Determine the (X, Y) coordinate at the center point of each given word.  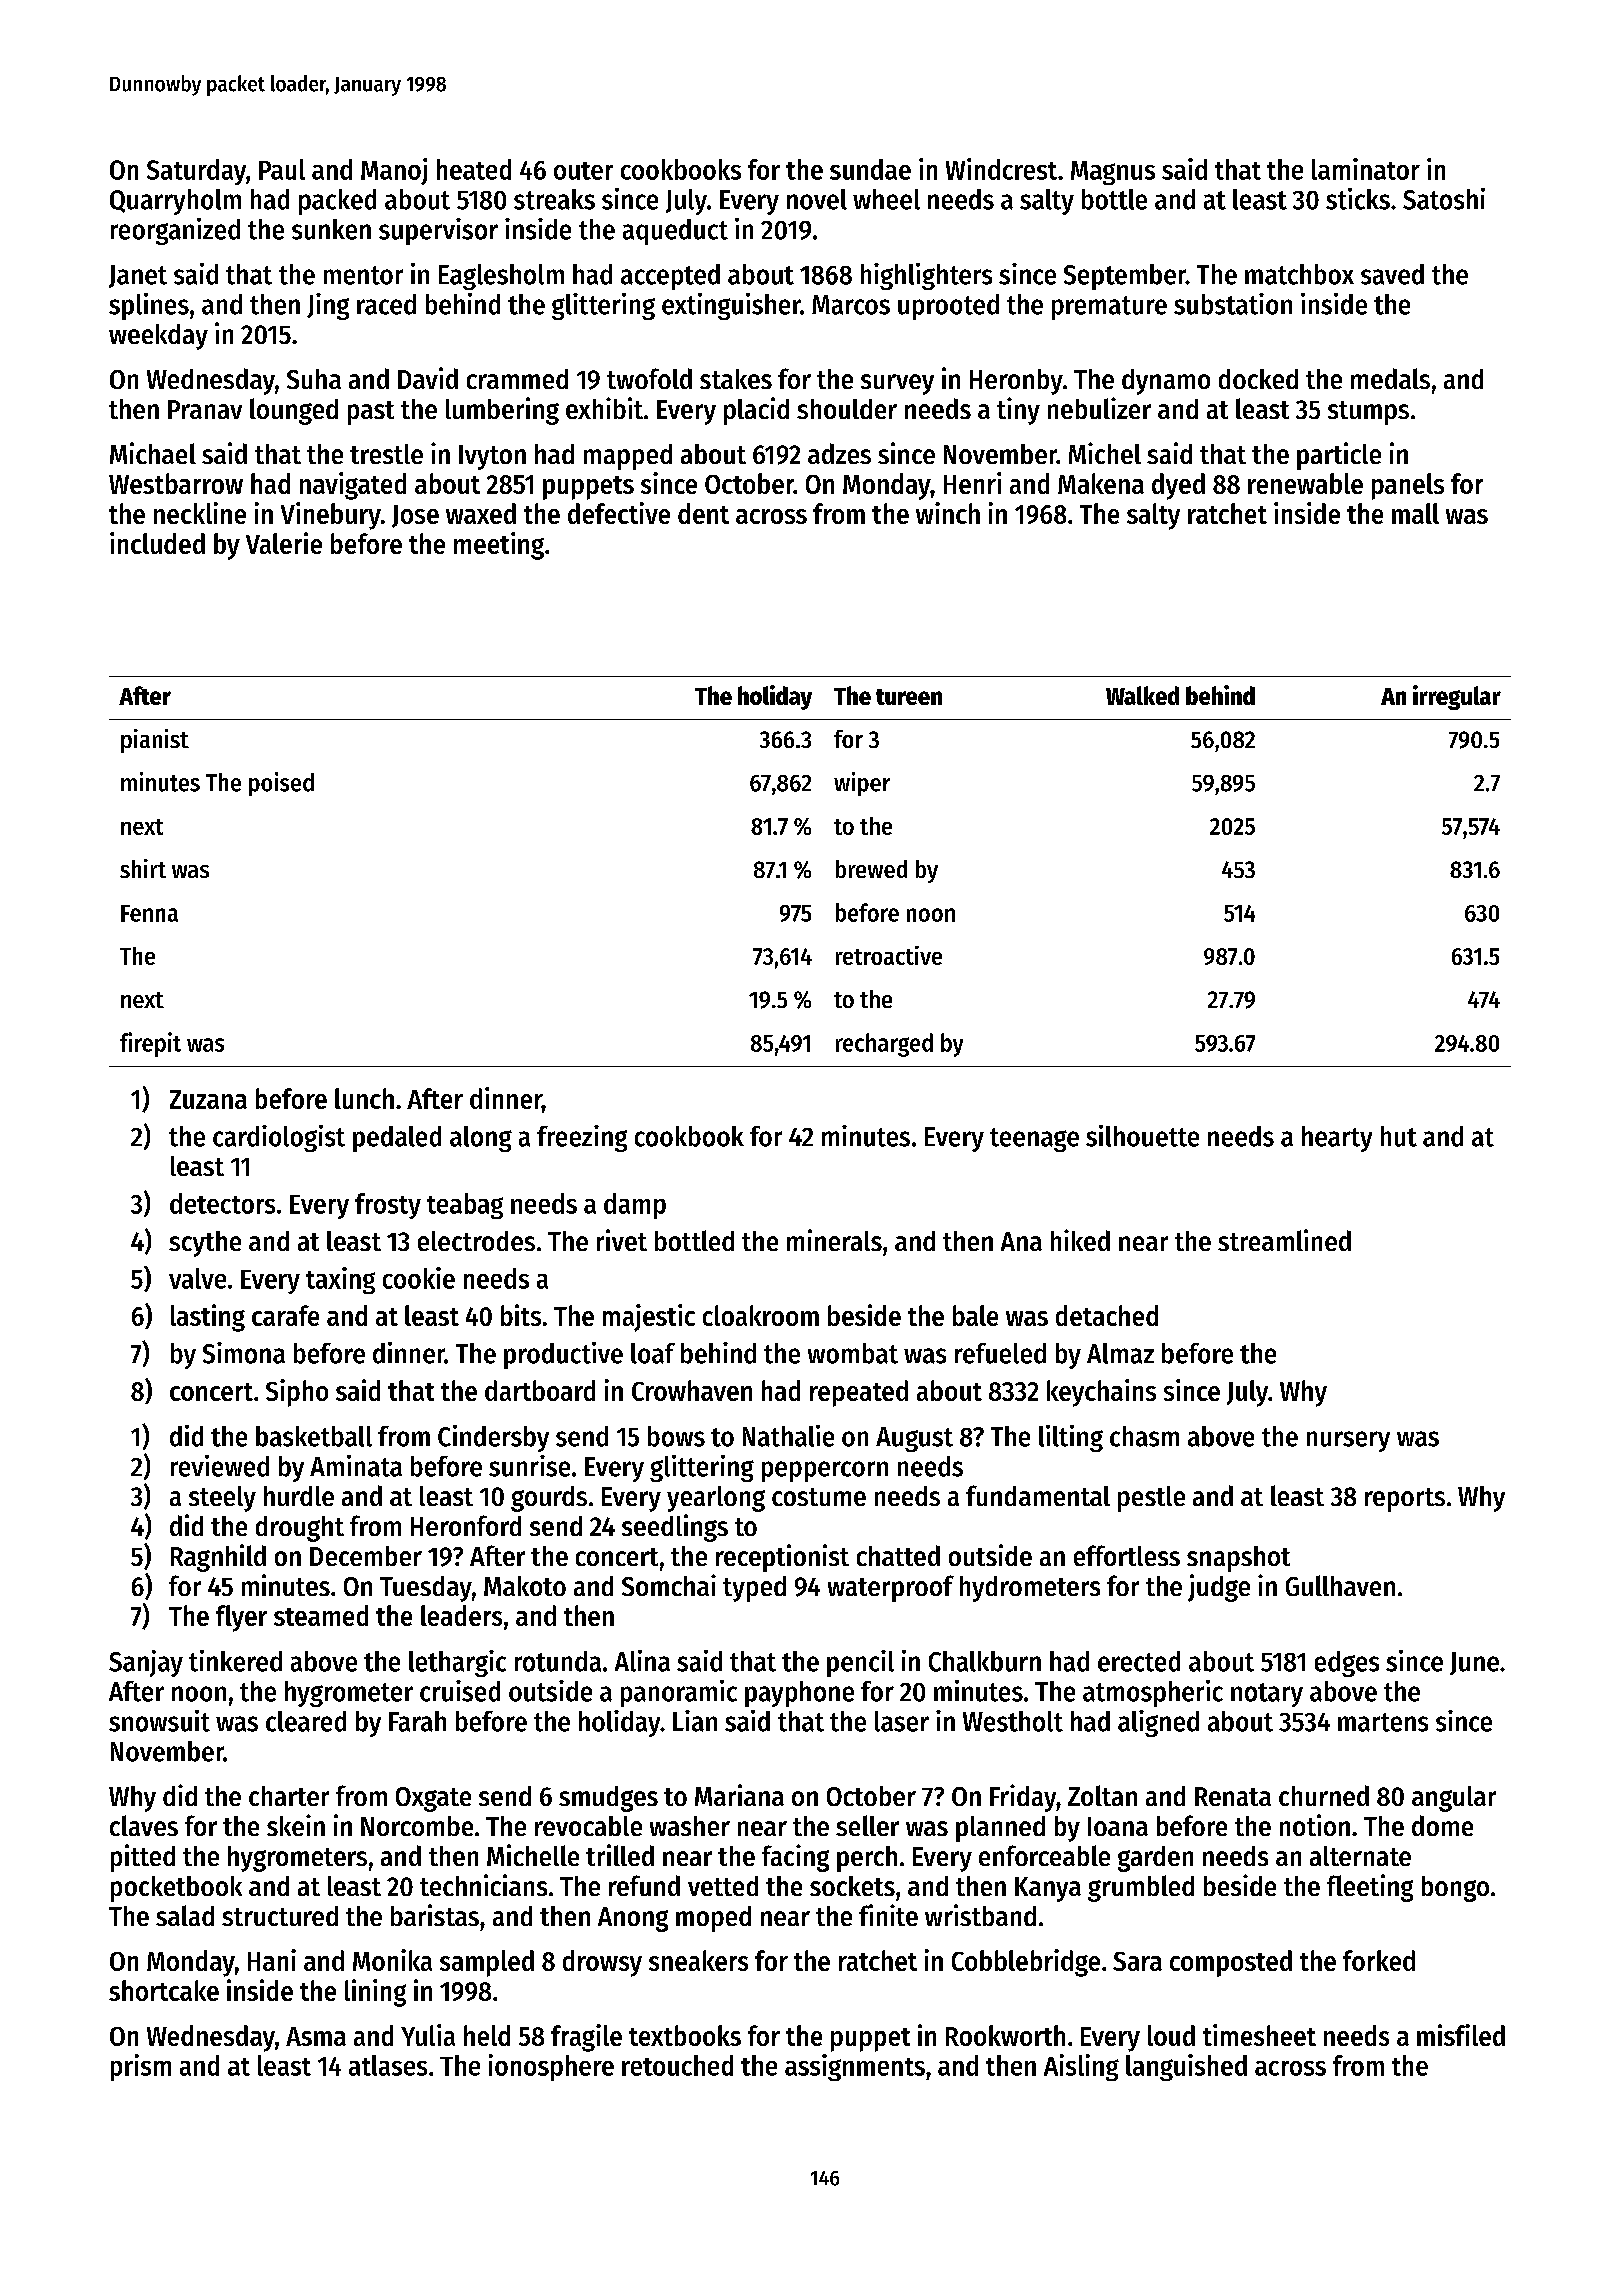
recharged (884, 1045)
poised (281, 784)
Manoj (394, 171)
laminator (1366, 169)
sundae (870, 169)
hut (1399, 1136)
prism (141, 2067)
